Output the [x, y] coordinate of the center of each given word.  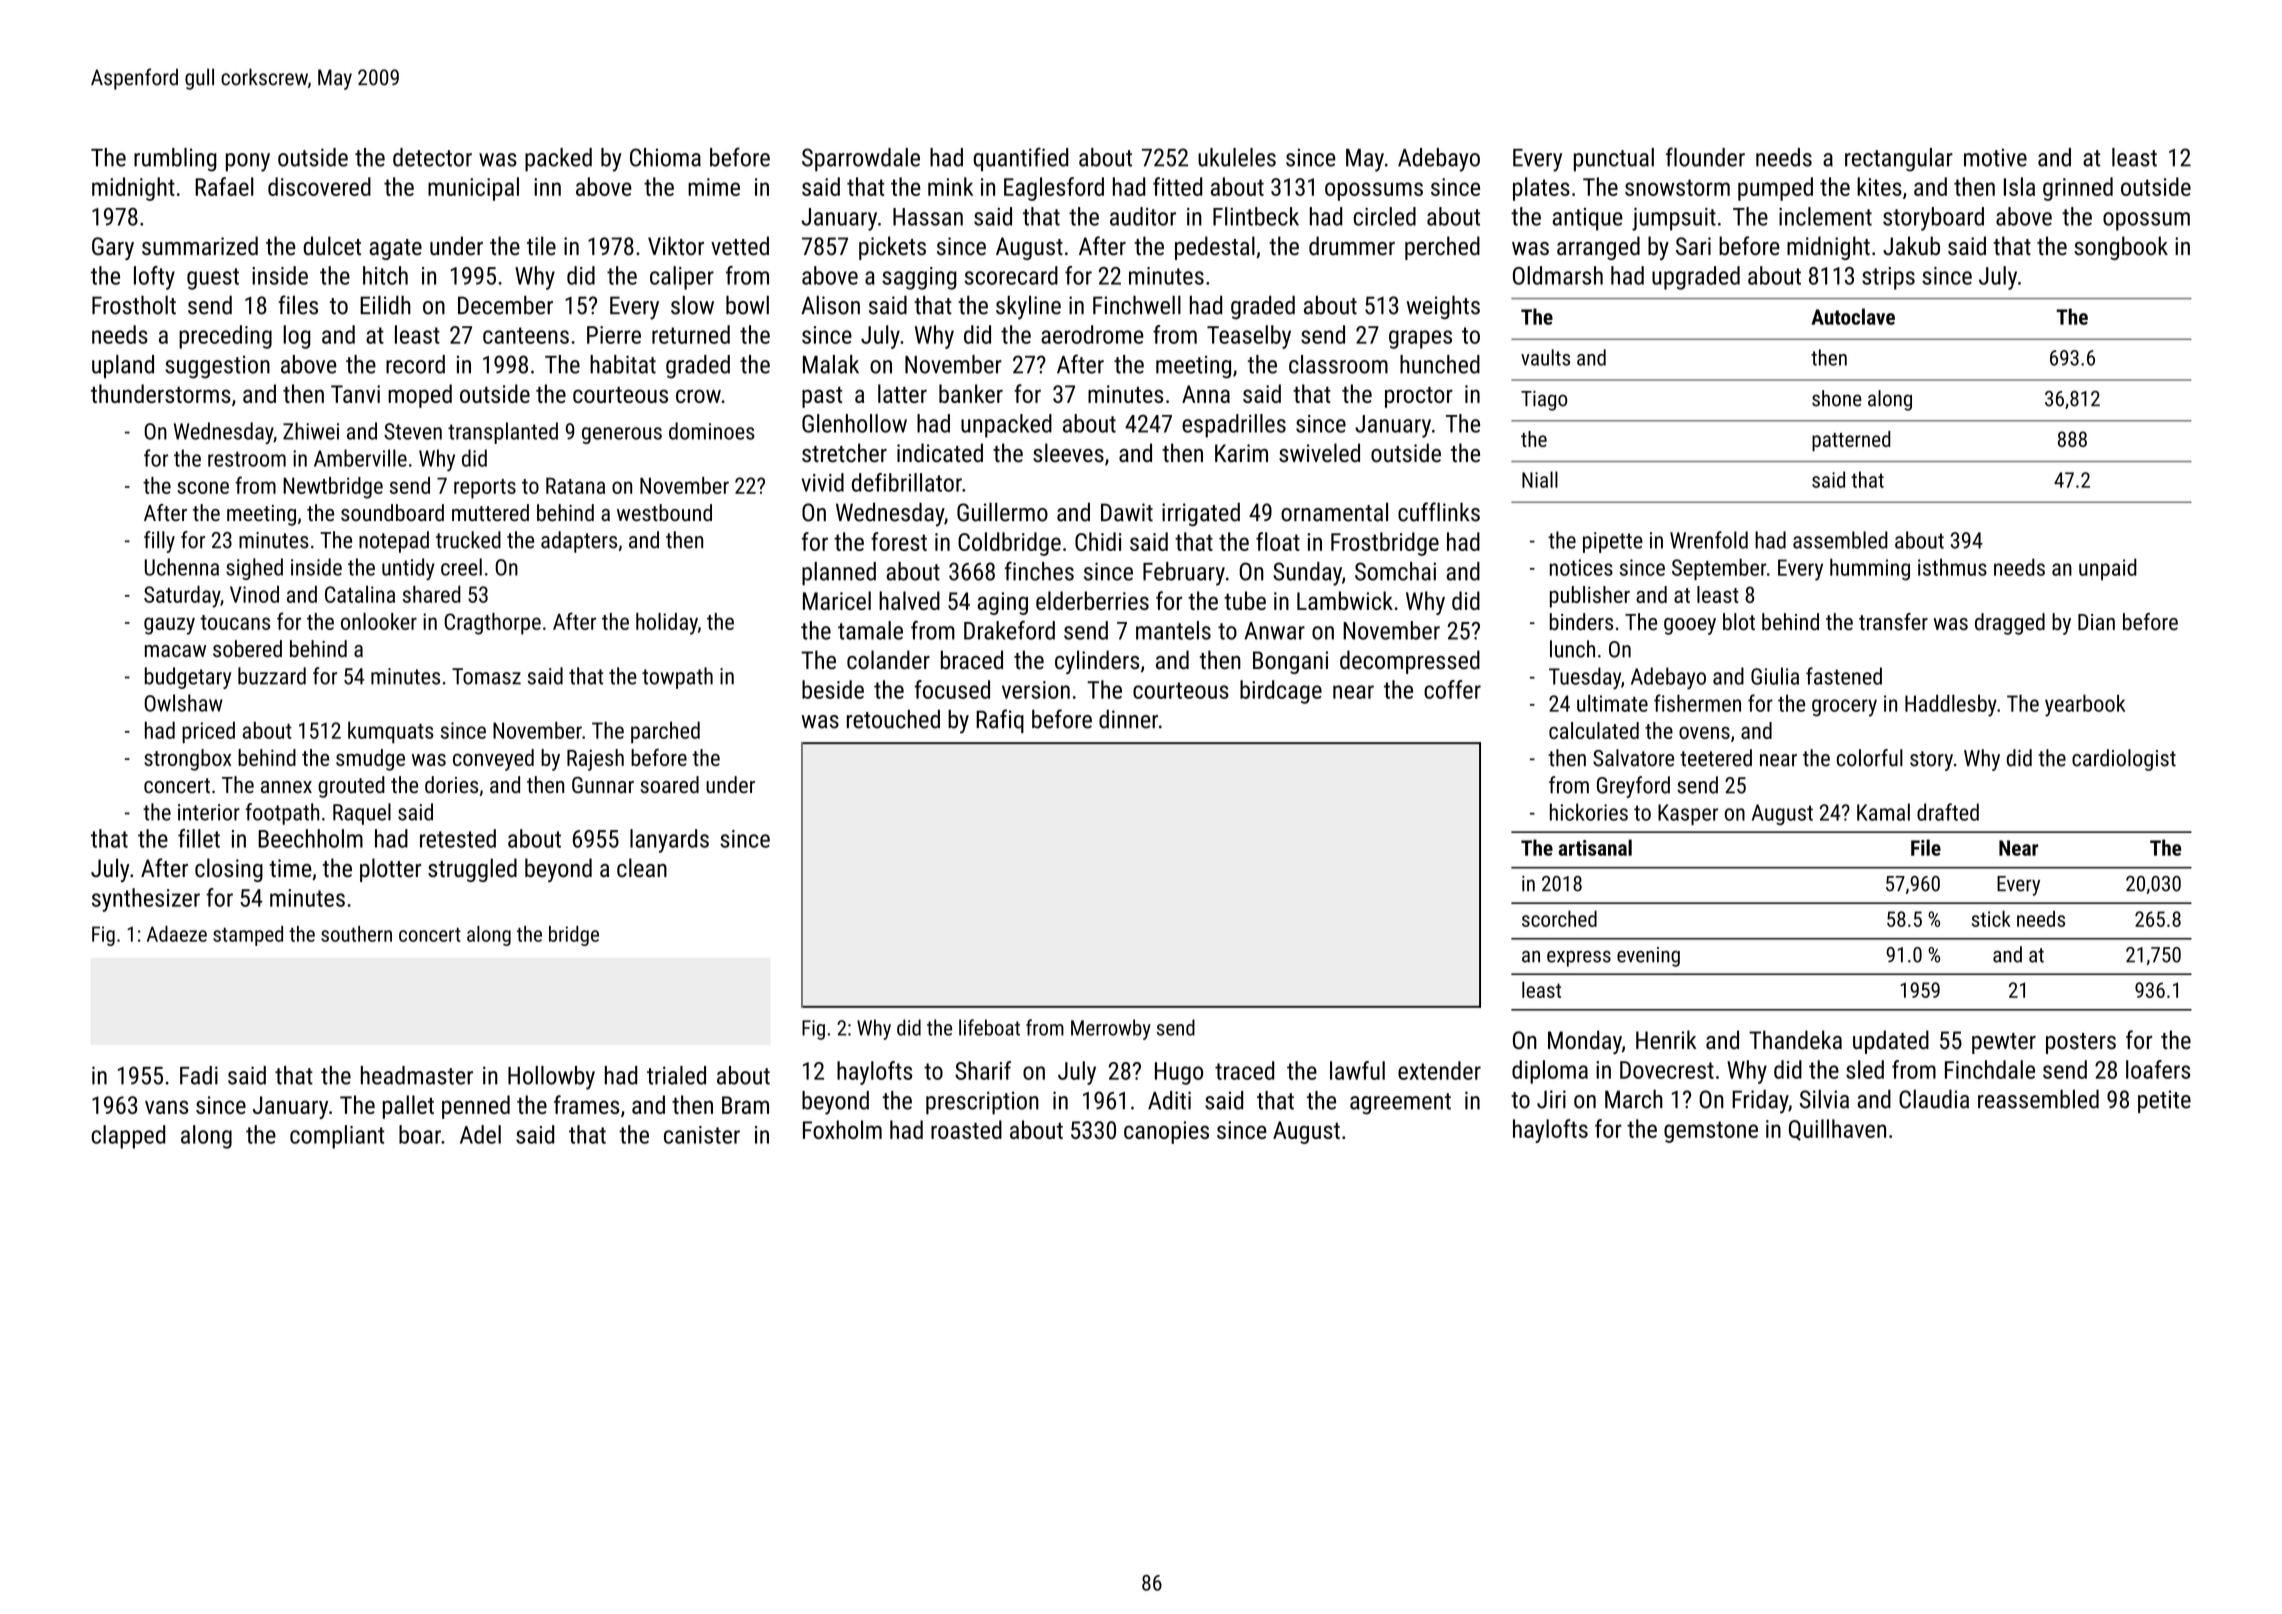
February [1184, 574]
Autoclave [1853, 316]
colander [888, 660]
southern [356, 934]
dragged [2010, 624]
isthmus [1952, 567]
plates [1541, 189]
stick [1991, 918]
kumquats [391, 732]
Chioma [665, 157]
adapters [579, 542]
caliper [682, 278]
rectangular [1899, 160]
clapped [128, 1137]
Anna [1206, 394]
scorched [1559, 918]
